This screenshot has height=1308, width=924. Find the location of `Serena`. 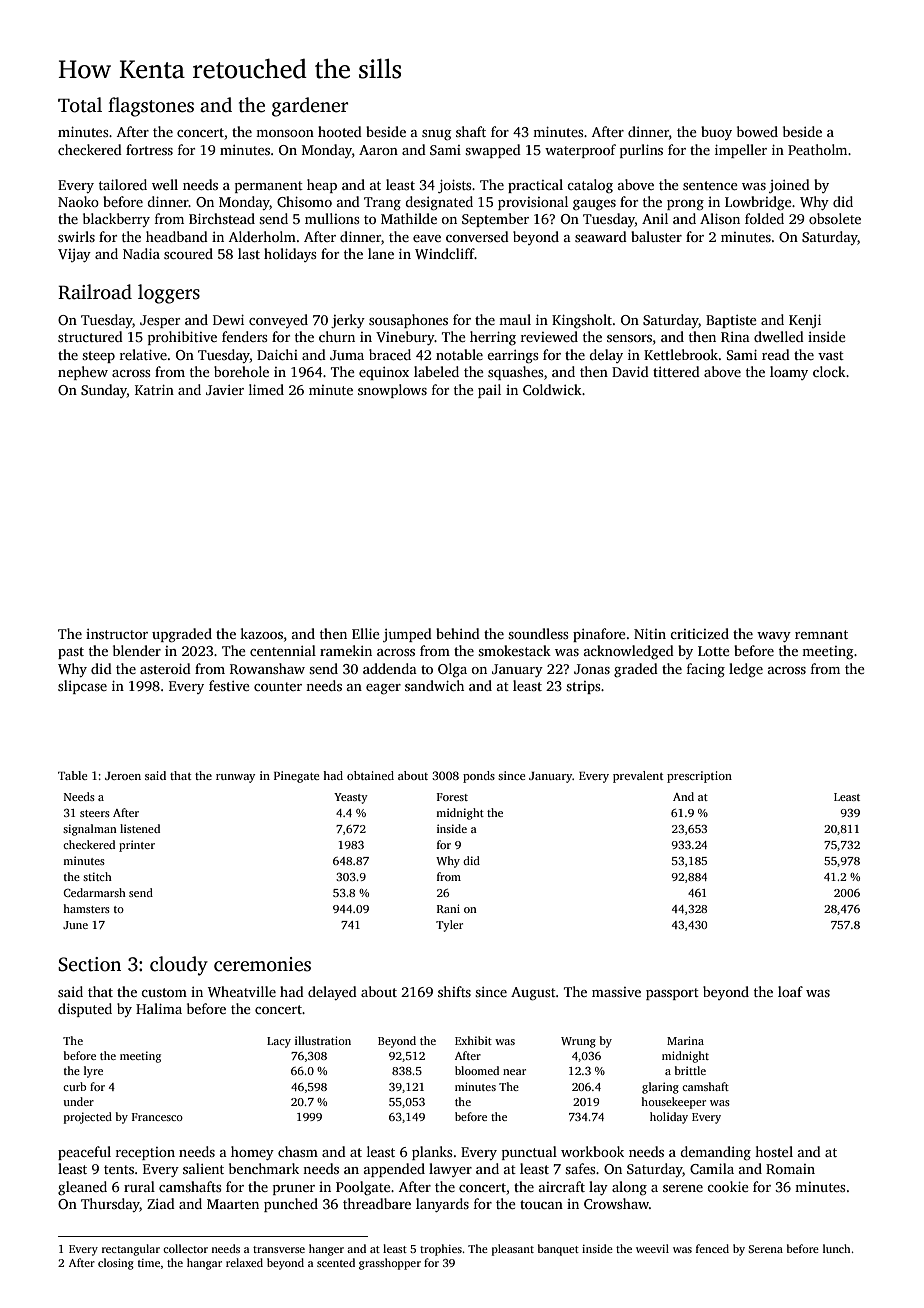

Serena is located at coordinates (765, 1249).
